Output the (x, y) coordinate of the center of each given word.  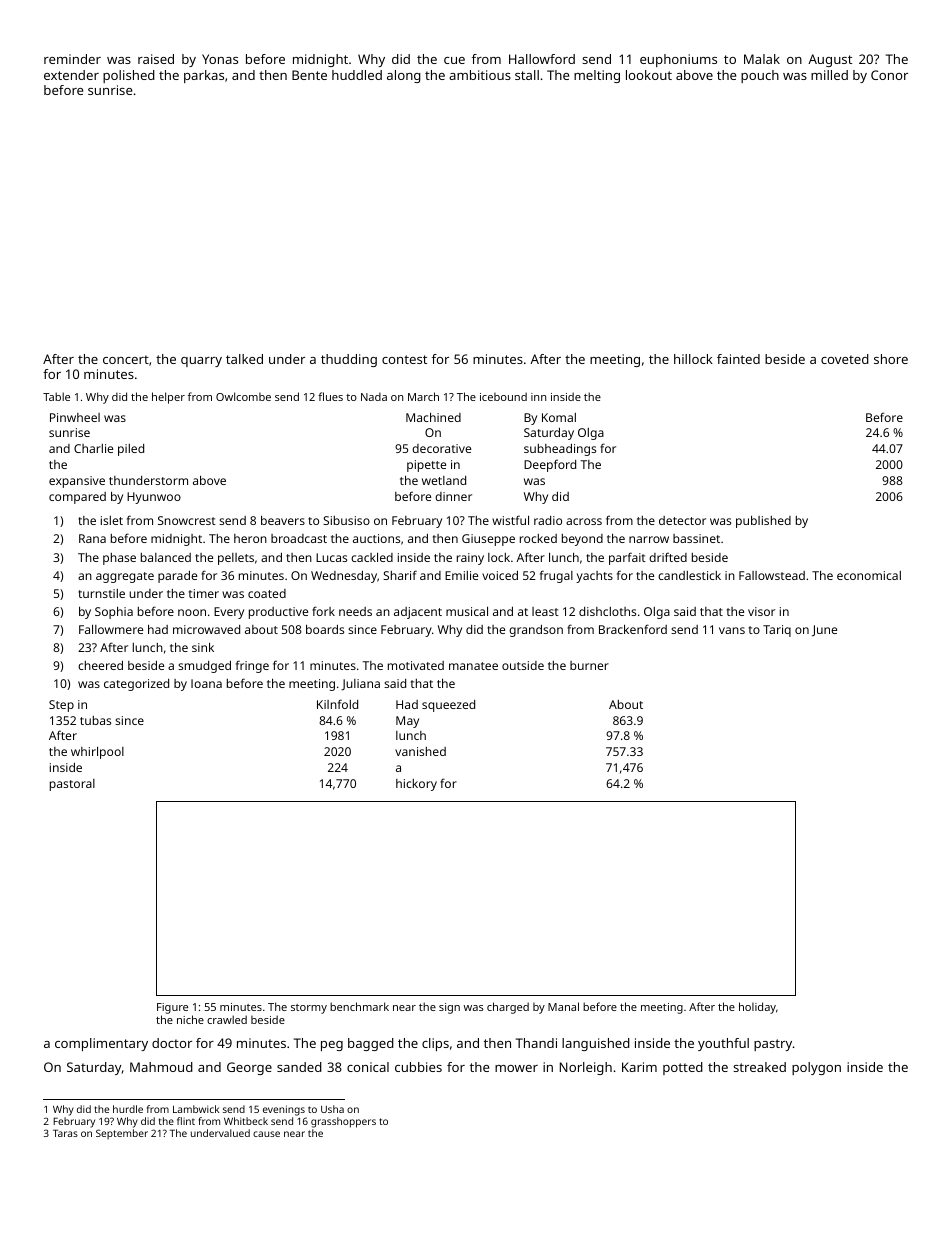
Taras (65, 1133)
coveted (845, 359)
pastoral (72, 785)
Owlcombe (243, 396)
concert (126, 359)
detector (682, 520)
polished (129, 76)
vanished (420, 751)
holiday (757, 1008)
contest (404, 359)
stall (527, 75)
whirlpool (97, 753)
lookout (649, 75)
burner (589, 665)
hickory (416, 785)
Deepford (550, 465)
